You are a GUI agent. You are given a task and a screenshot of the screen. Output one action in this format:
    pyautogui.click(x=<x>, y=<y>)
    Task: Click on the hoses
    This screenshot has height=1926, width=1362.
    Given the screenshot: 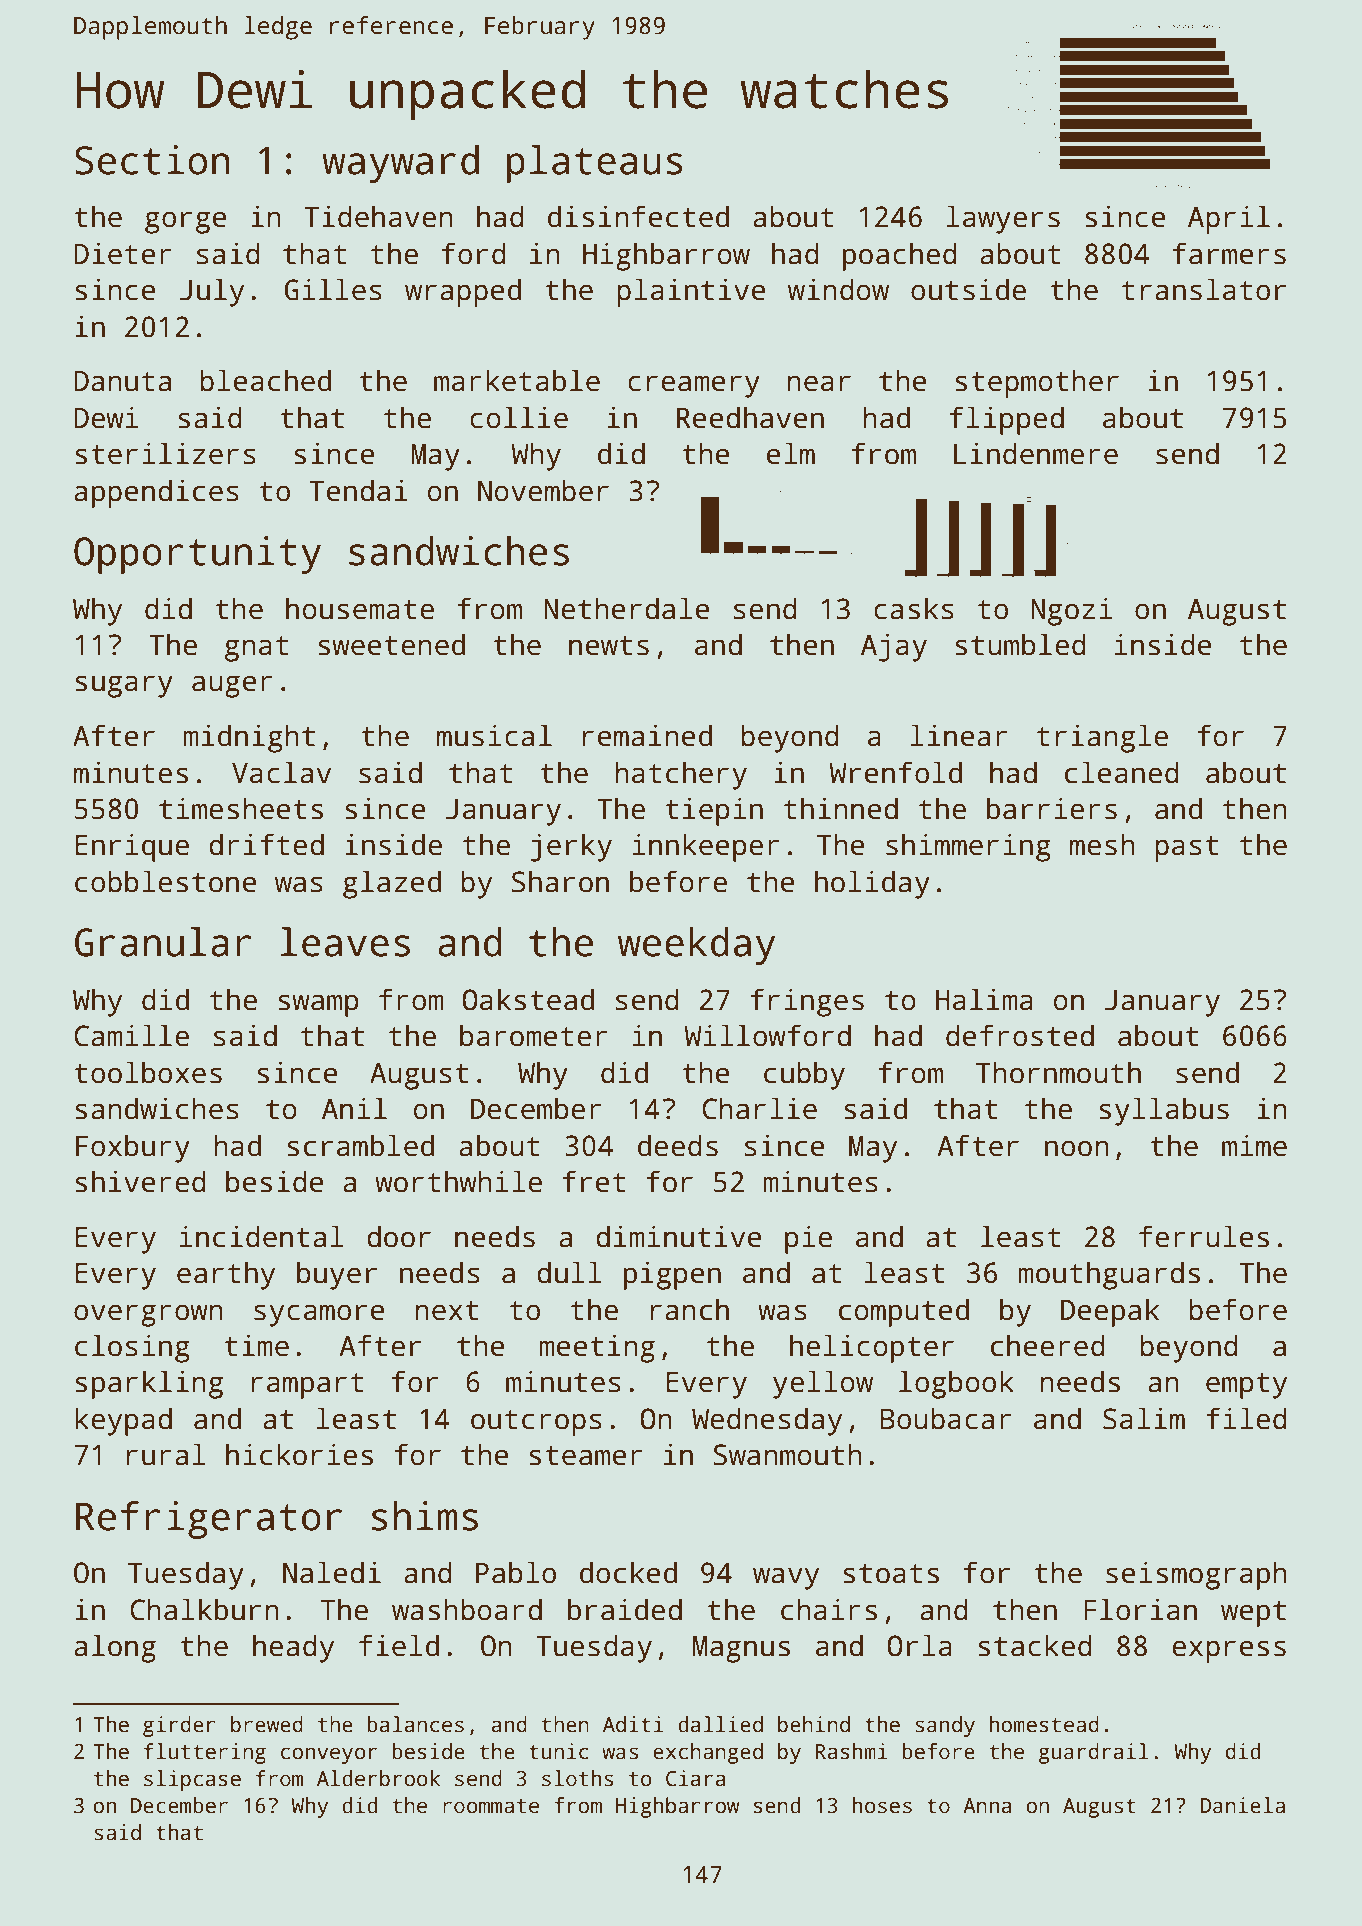 What is the action you would take?
    pyautogui.click(x=882, y=1805)
